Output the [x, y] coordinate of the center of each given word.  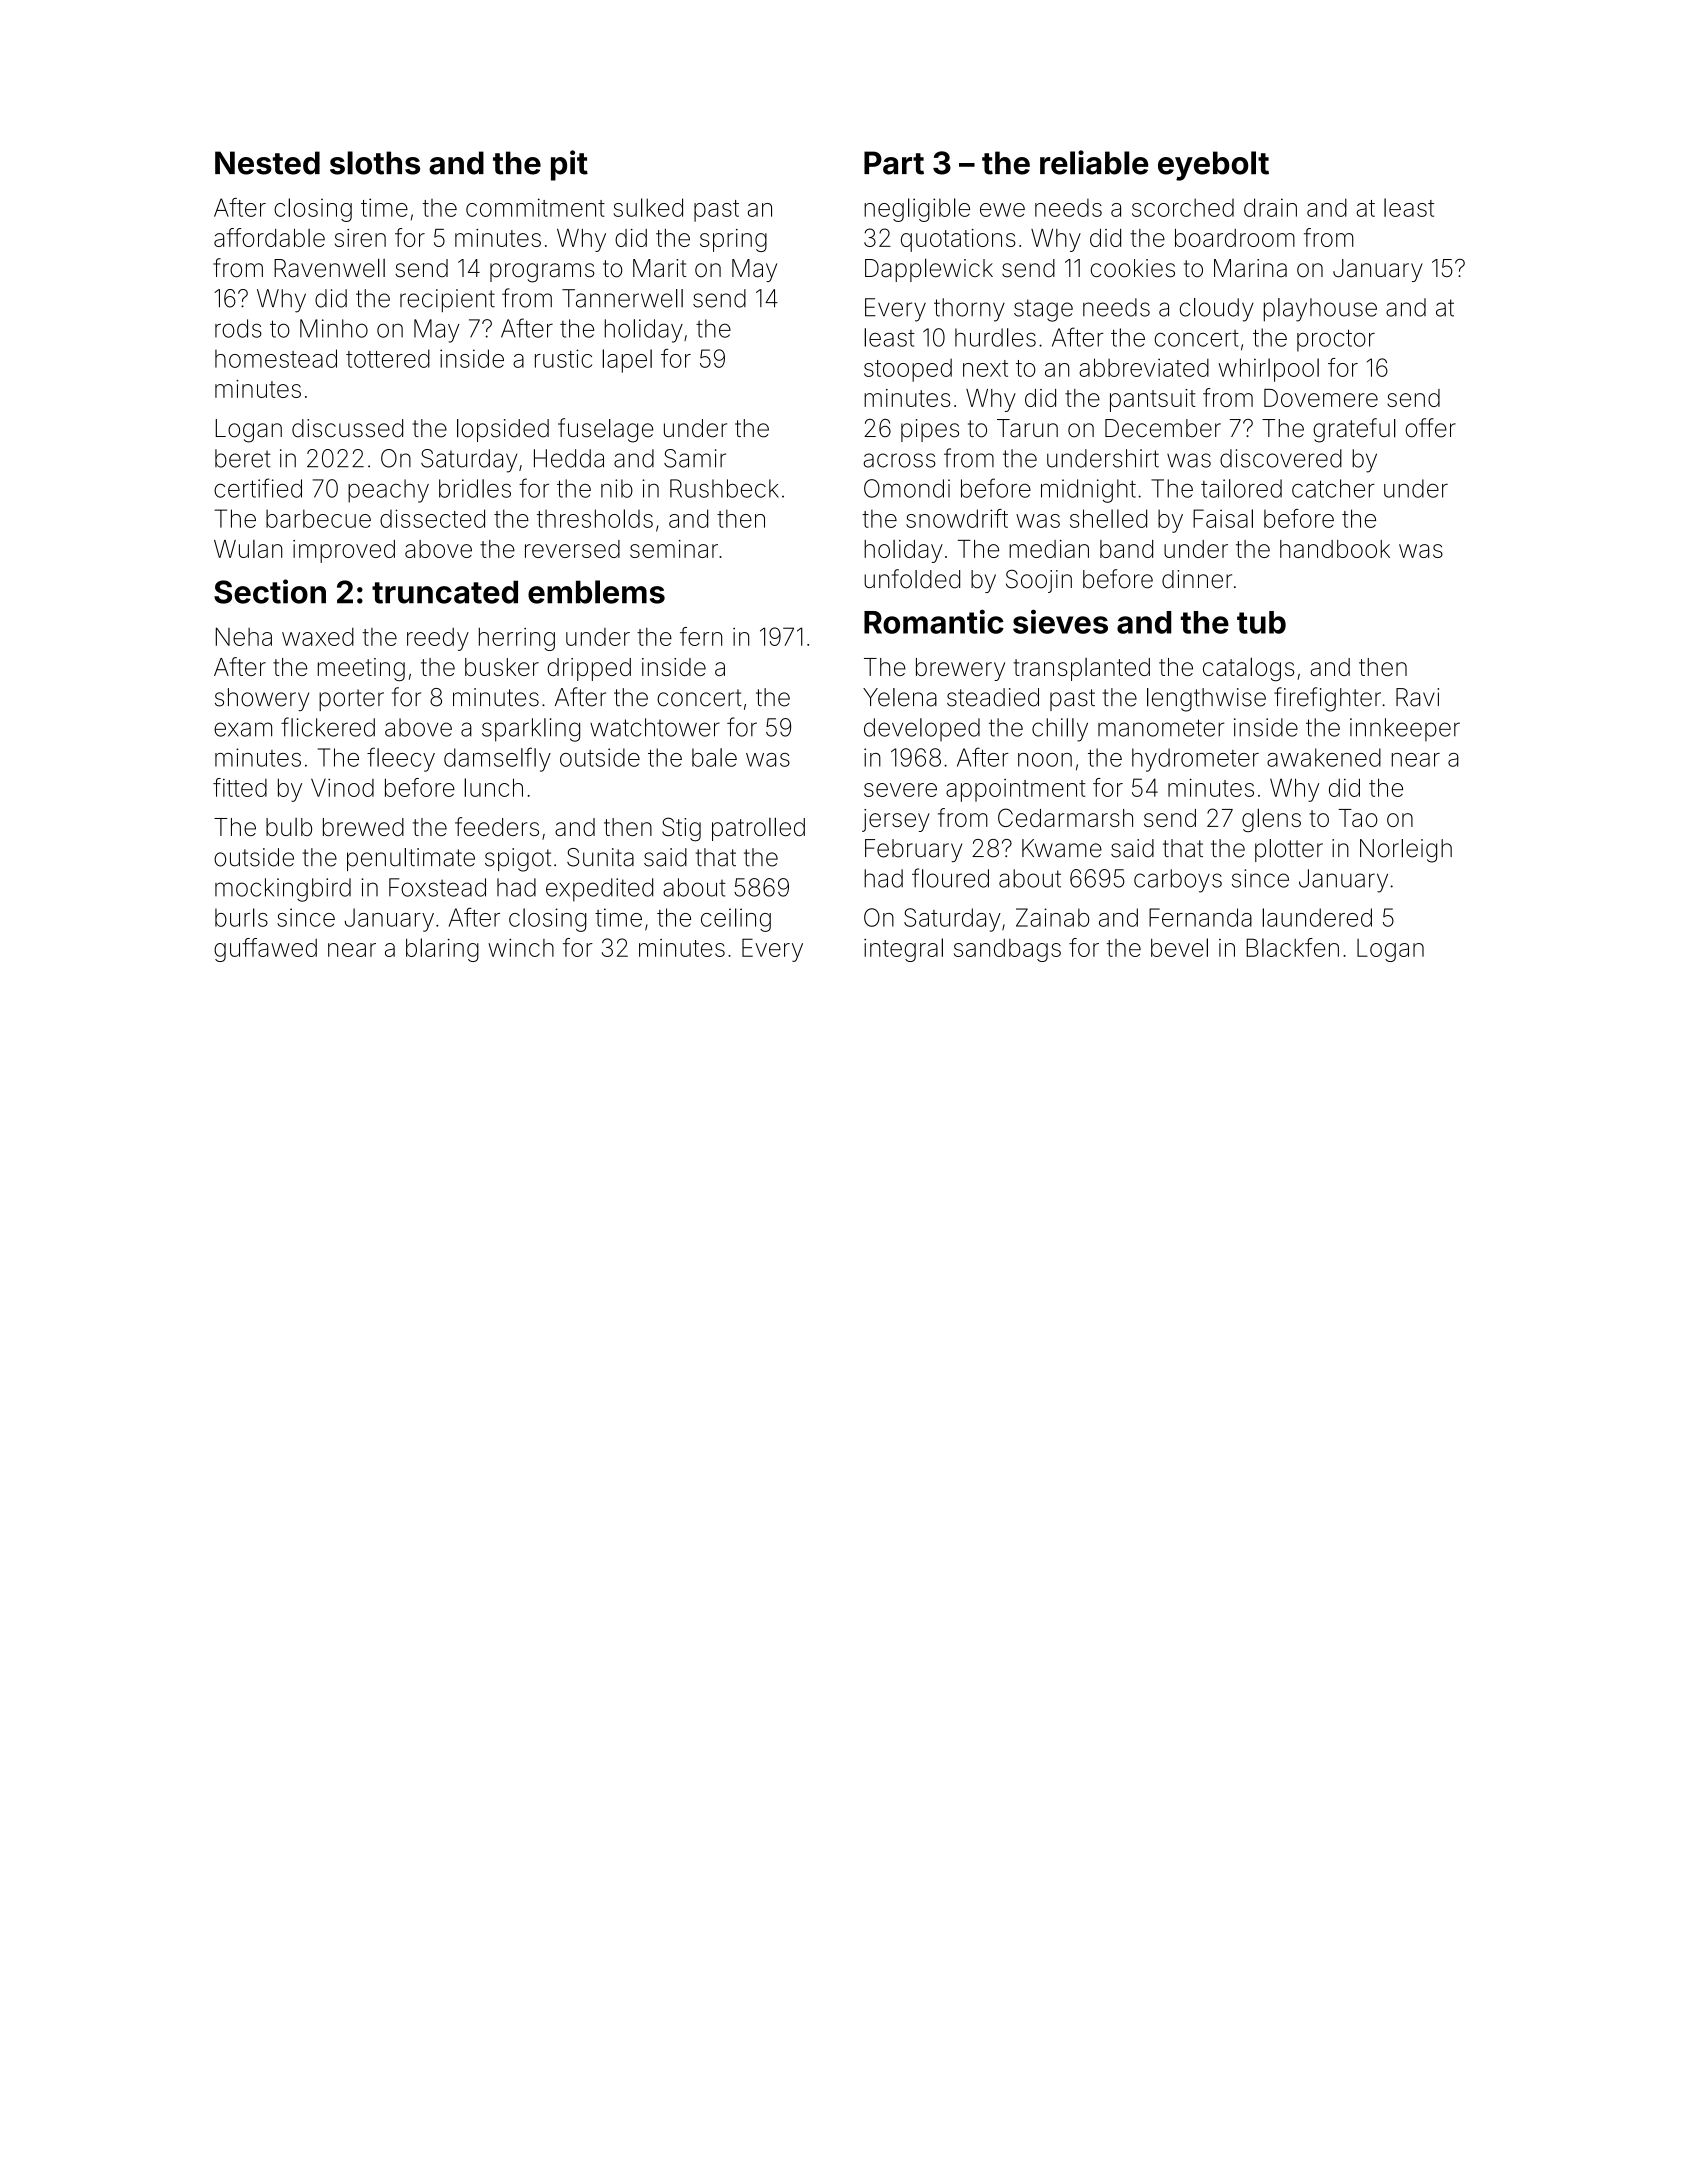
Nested [267, 163]
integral [903, 950]
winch [521, 948]
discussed [347, 428]
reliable [1094, 162]
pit [569, 165]
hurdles [995, 337]
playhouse [1320, 310]
